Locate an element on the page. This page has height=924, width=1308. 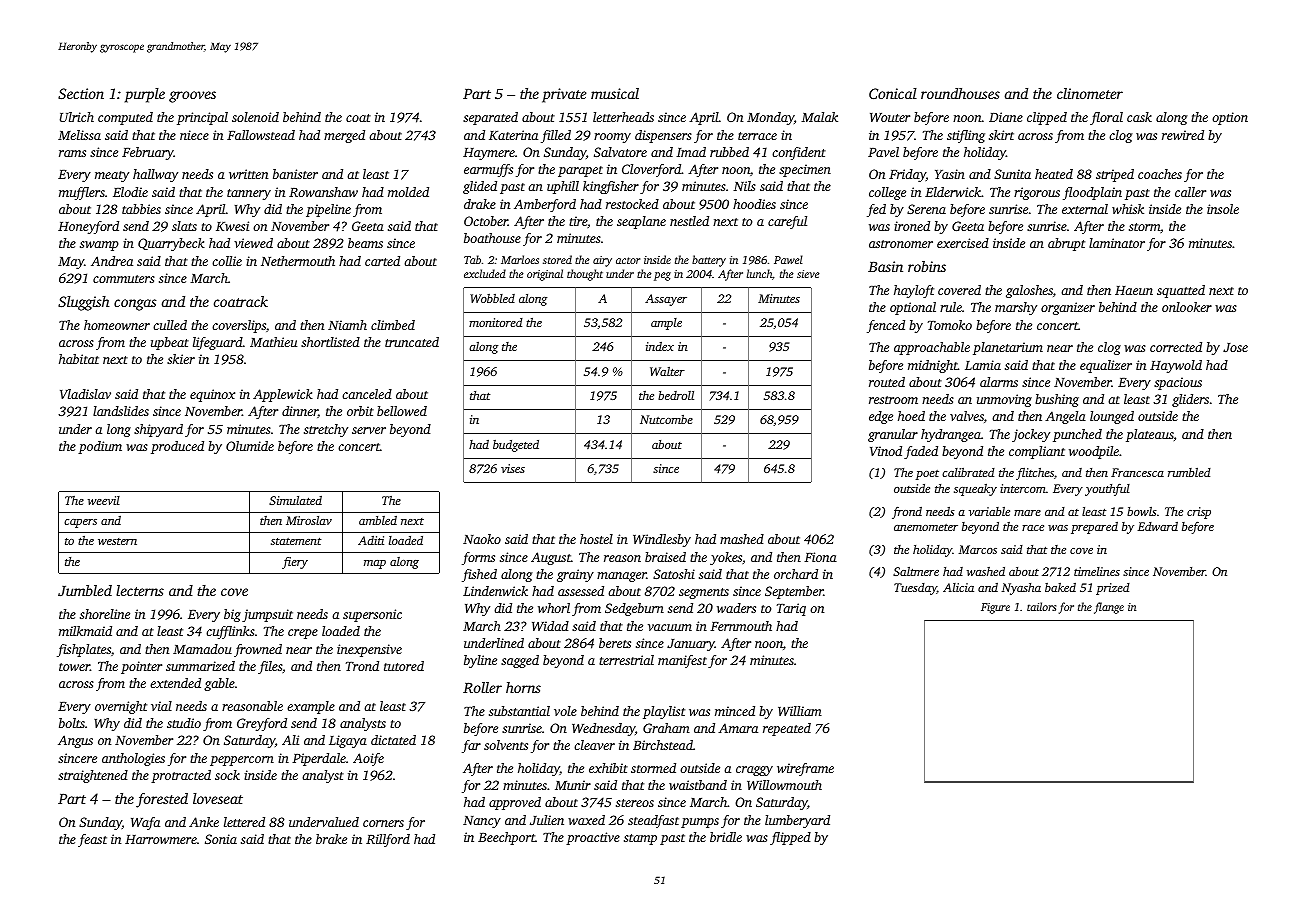
Honeyford is located at coordinates (88, 227).
